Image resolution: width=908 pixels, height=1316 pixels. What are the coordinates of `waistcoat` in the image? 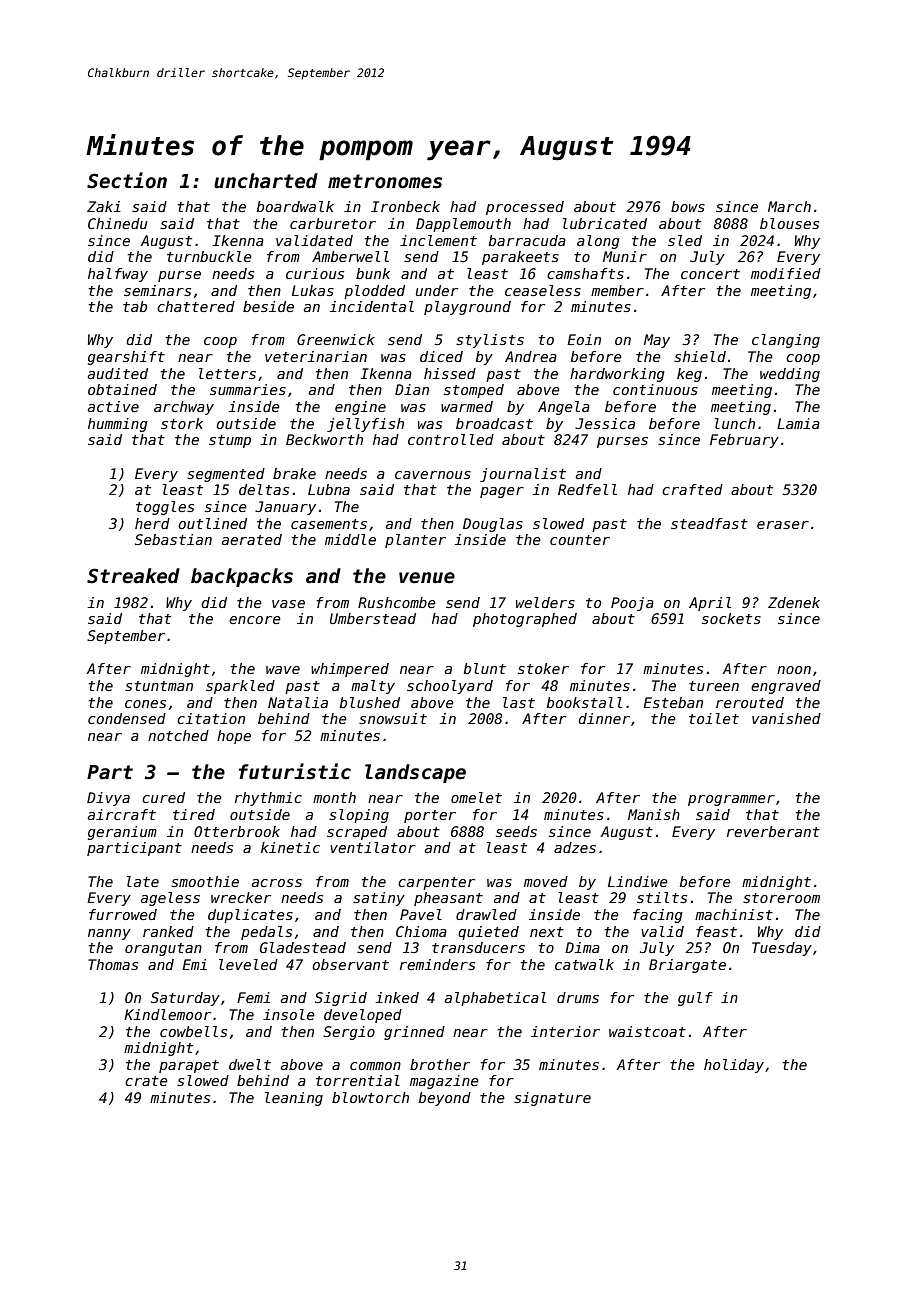 It's located at (647, 1031).
